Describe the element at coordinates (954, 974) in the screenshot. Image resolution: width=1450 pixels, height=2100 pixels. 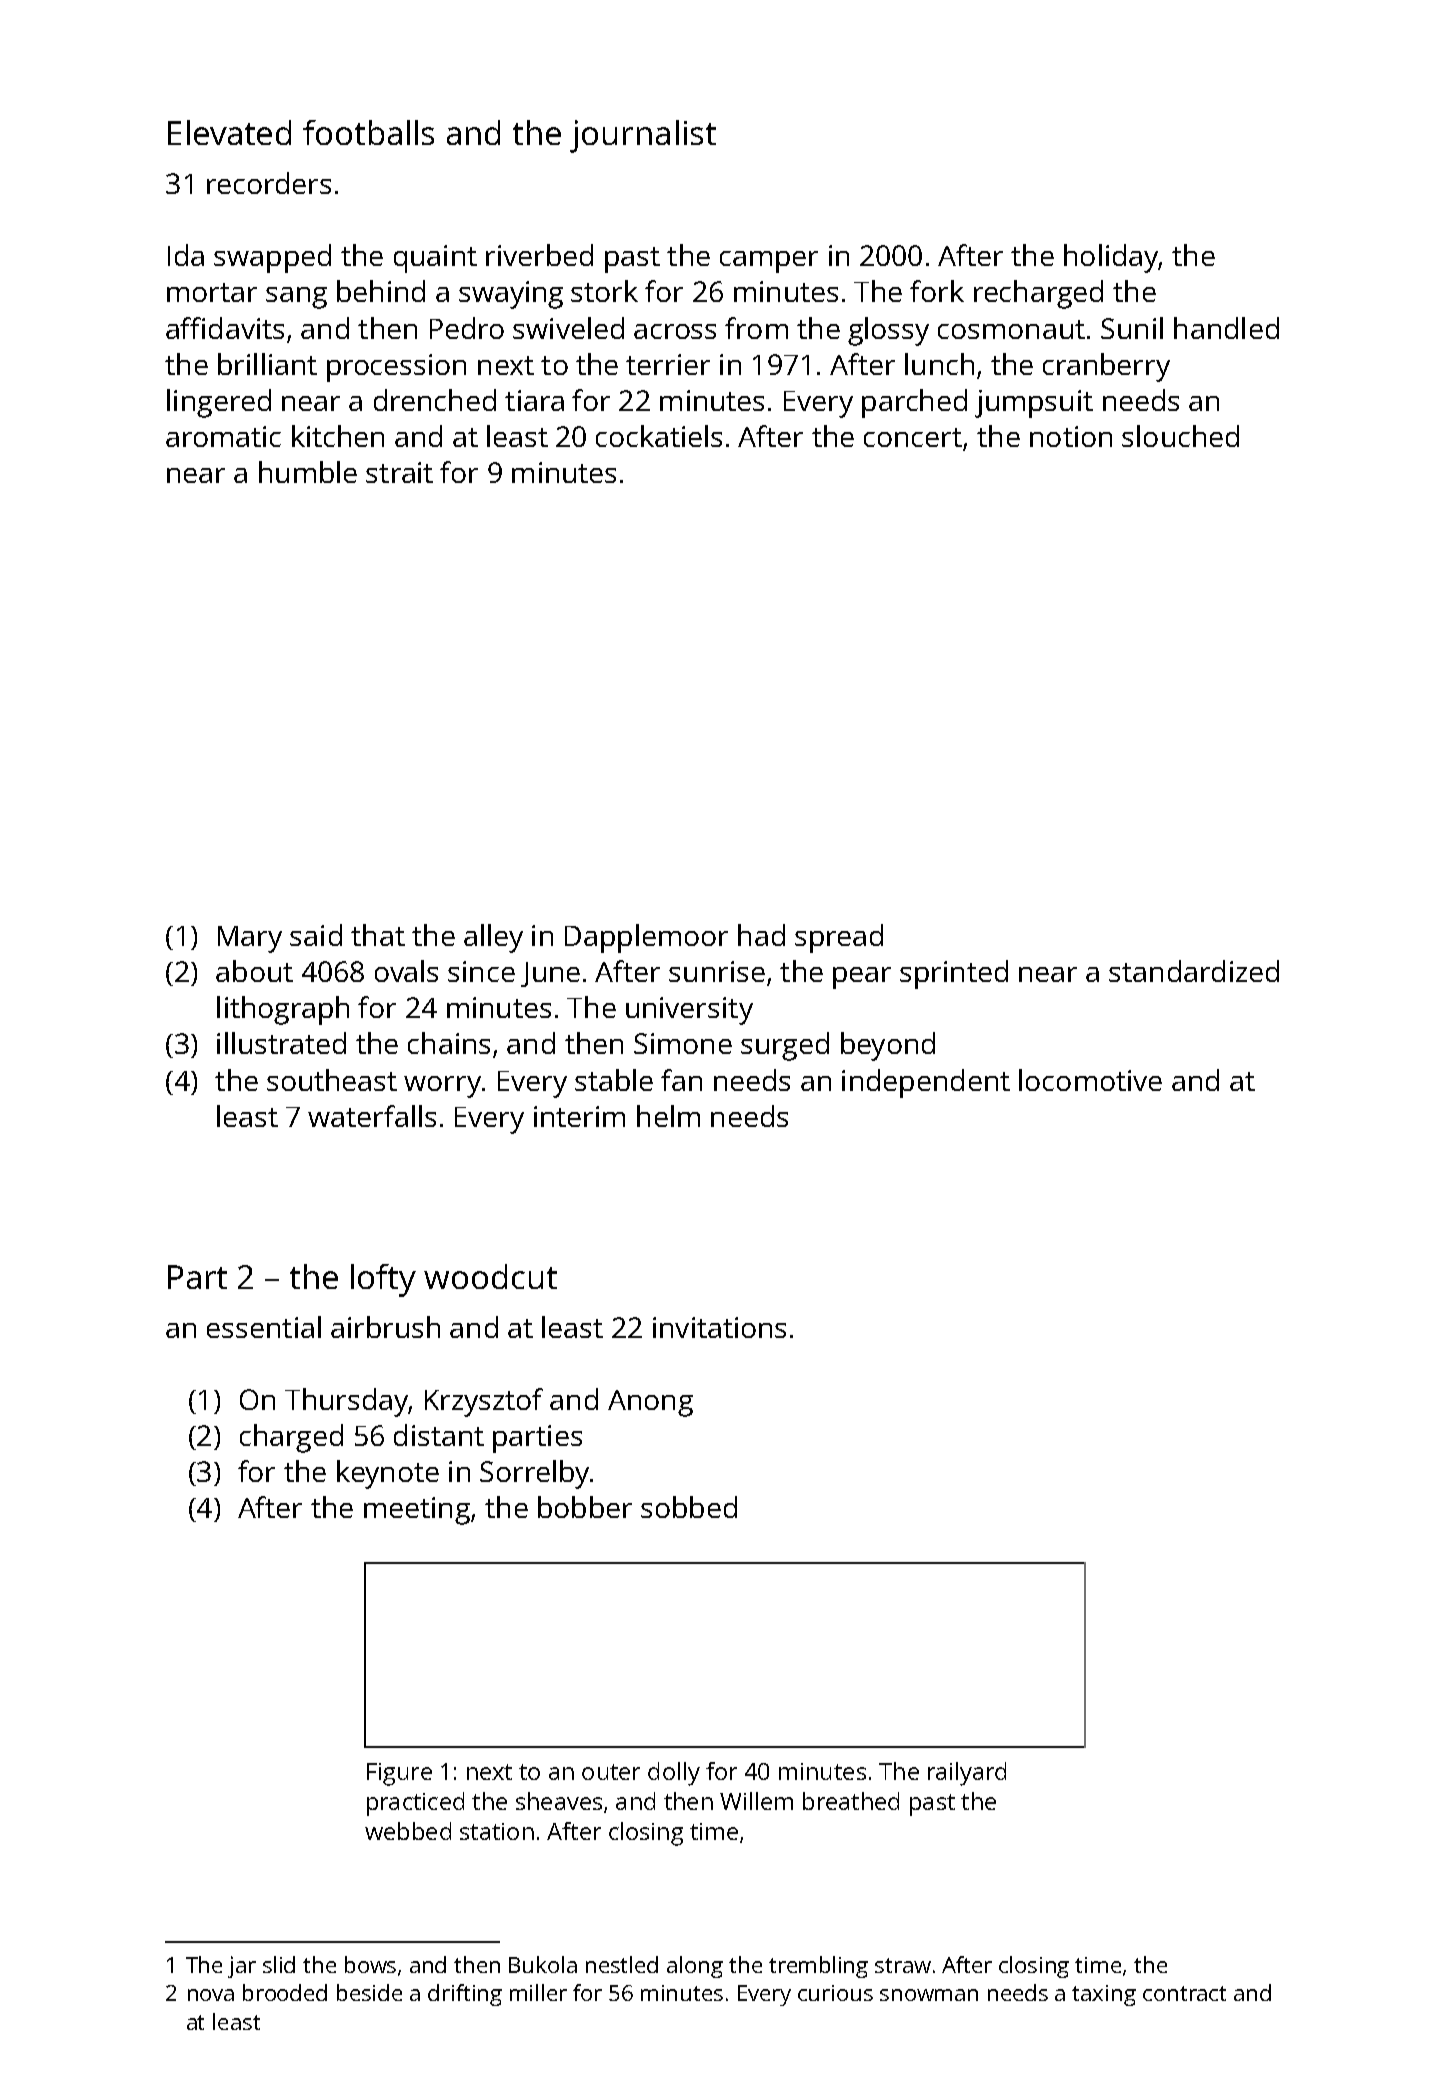
I see `sprinted` at that location.
